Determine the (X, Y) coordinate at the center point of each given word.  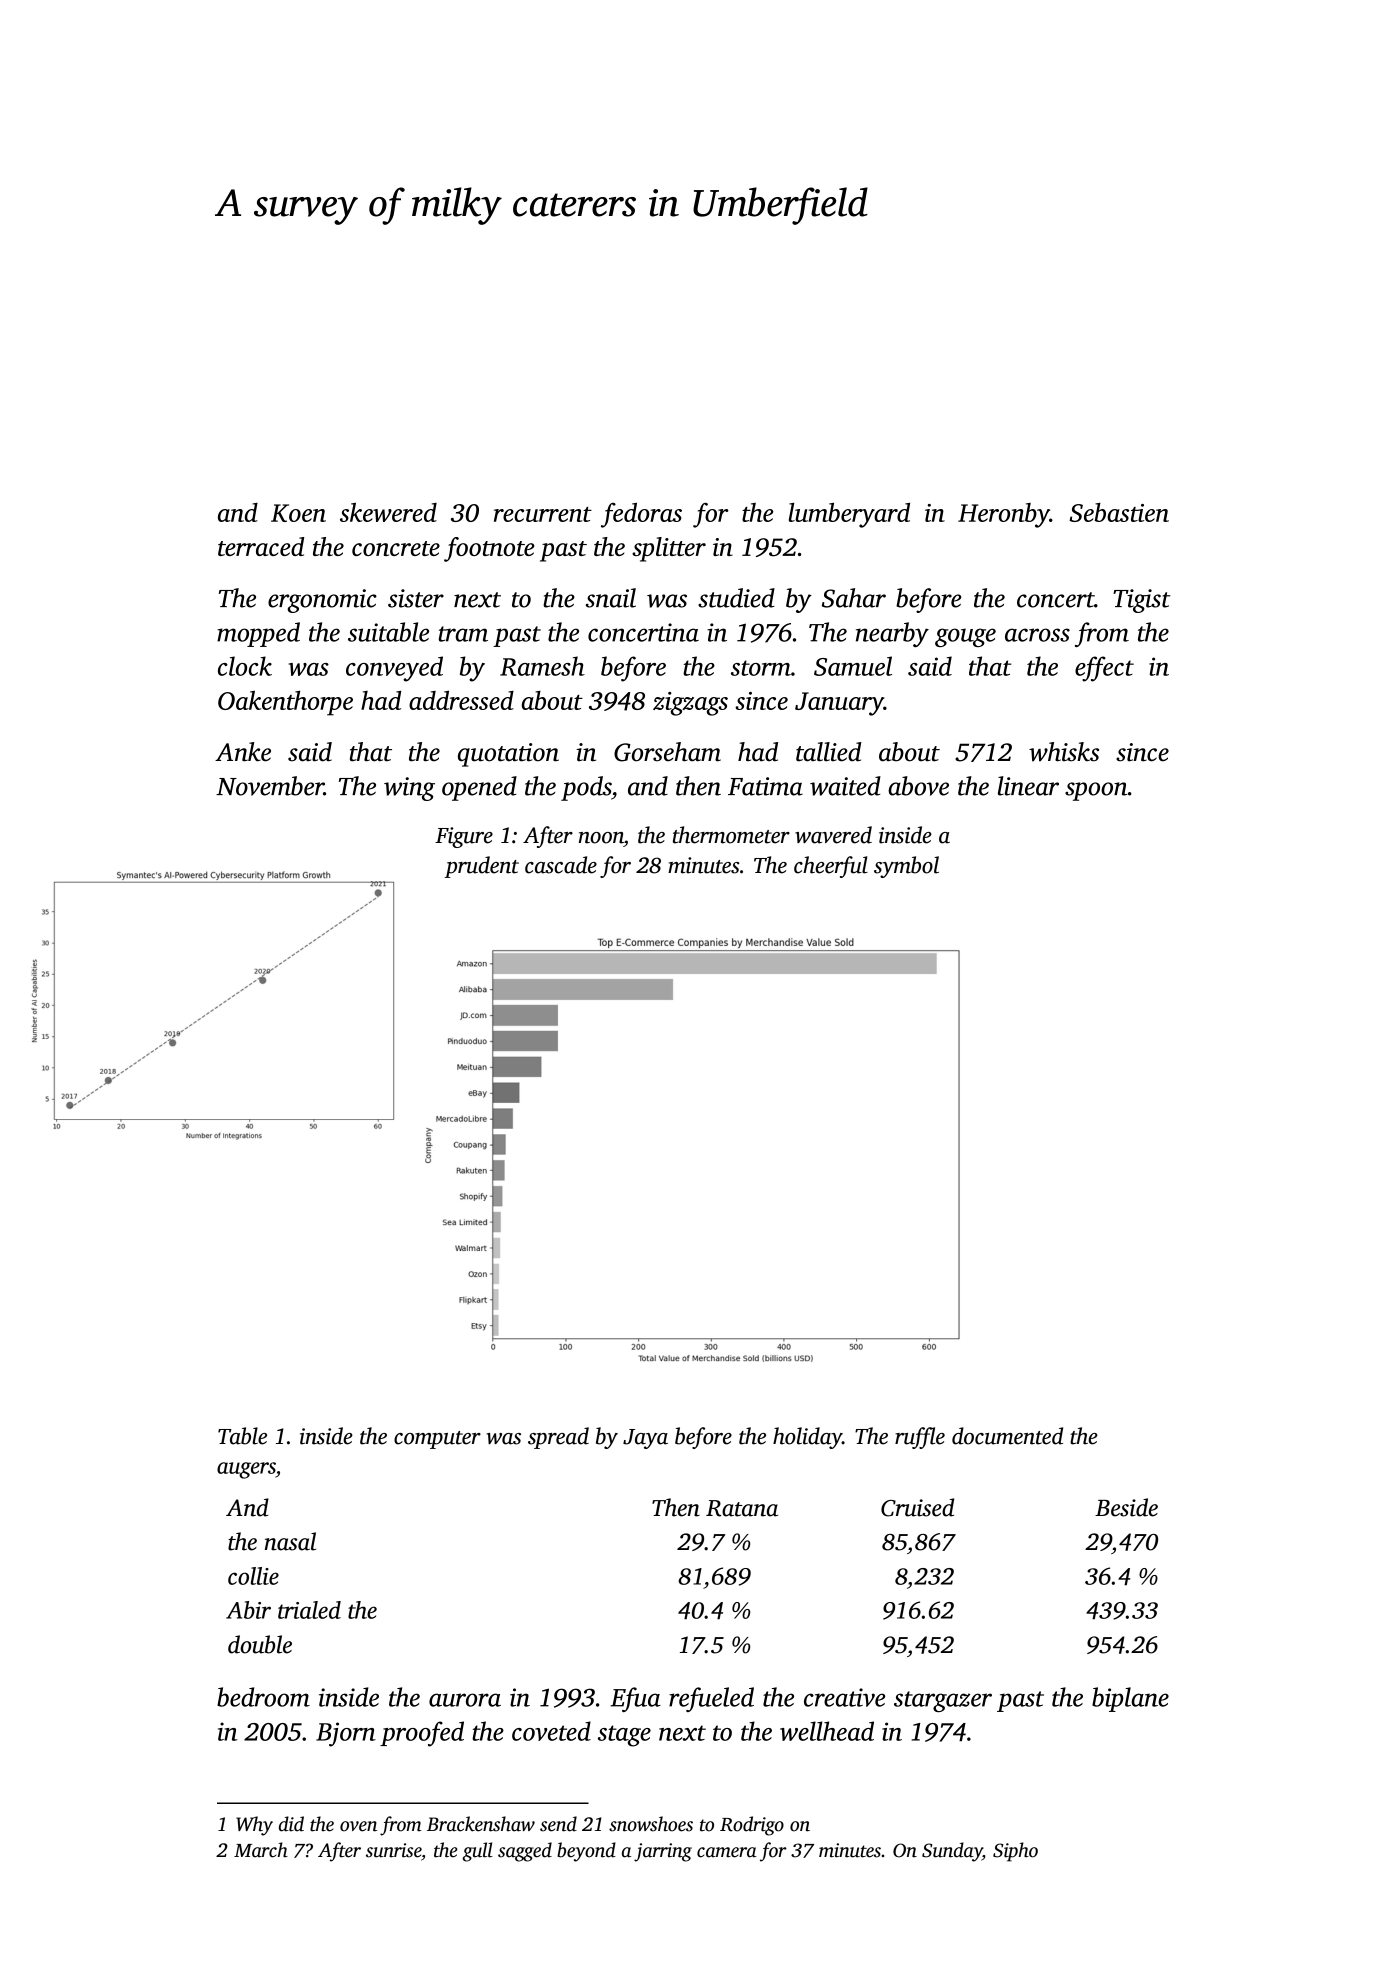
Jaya (645, 1439)
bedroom (263, 1697)
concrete (396, 548)
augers (246, 1470)
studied (736, 598)
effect (1104, 669)
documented (1007, 1436)
